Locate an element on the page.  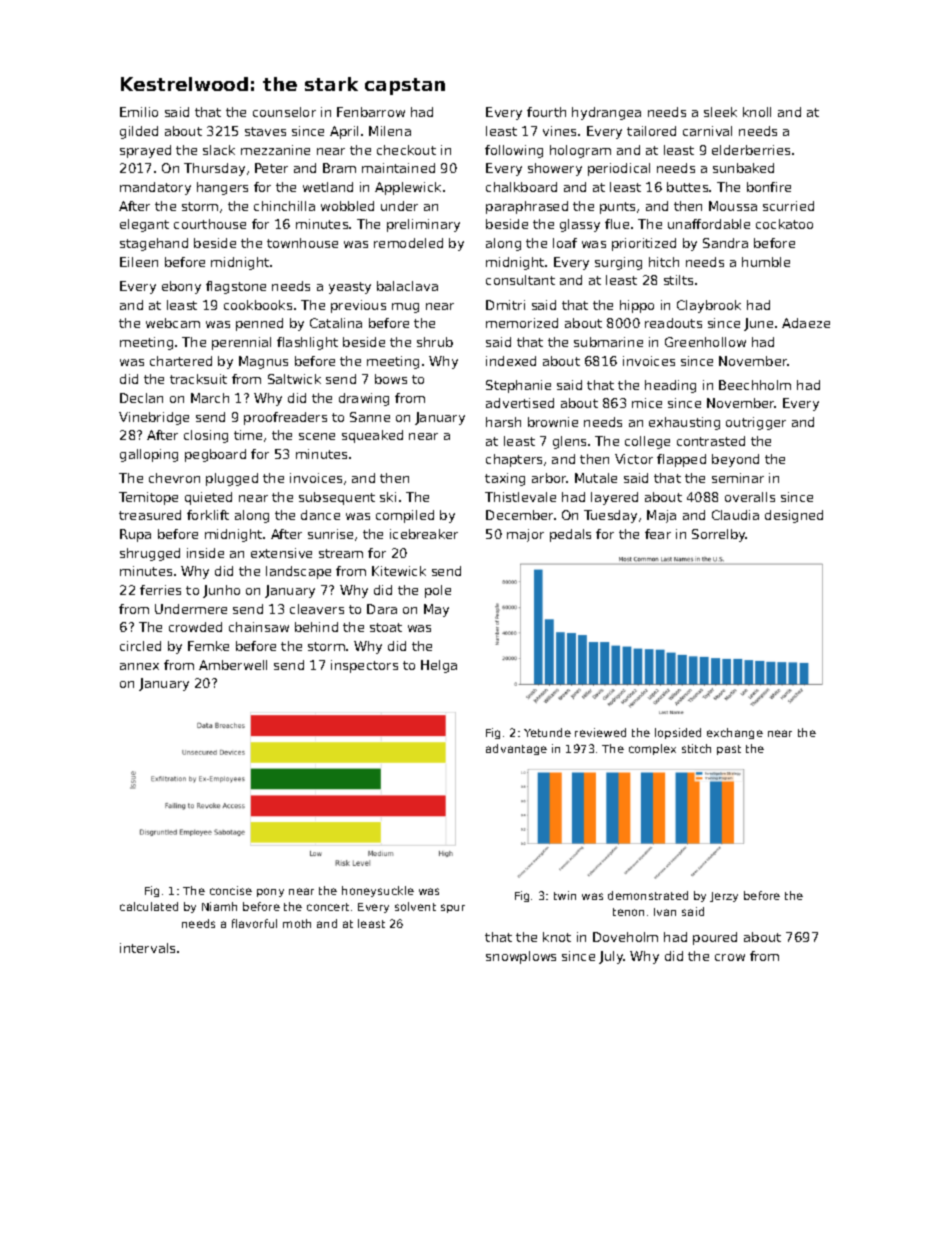
inspectors is located at coordinates (364, 666).
